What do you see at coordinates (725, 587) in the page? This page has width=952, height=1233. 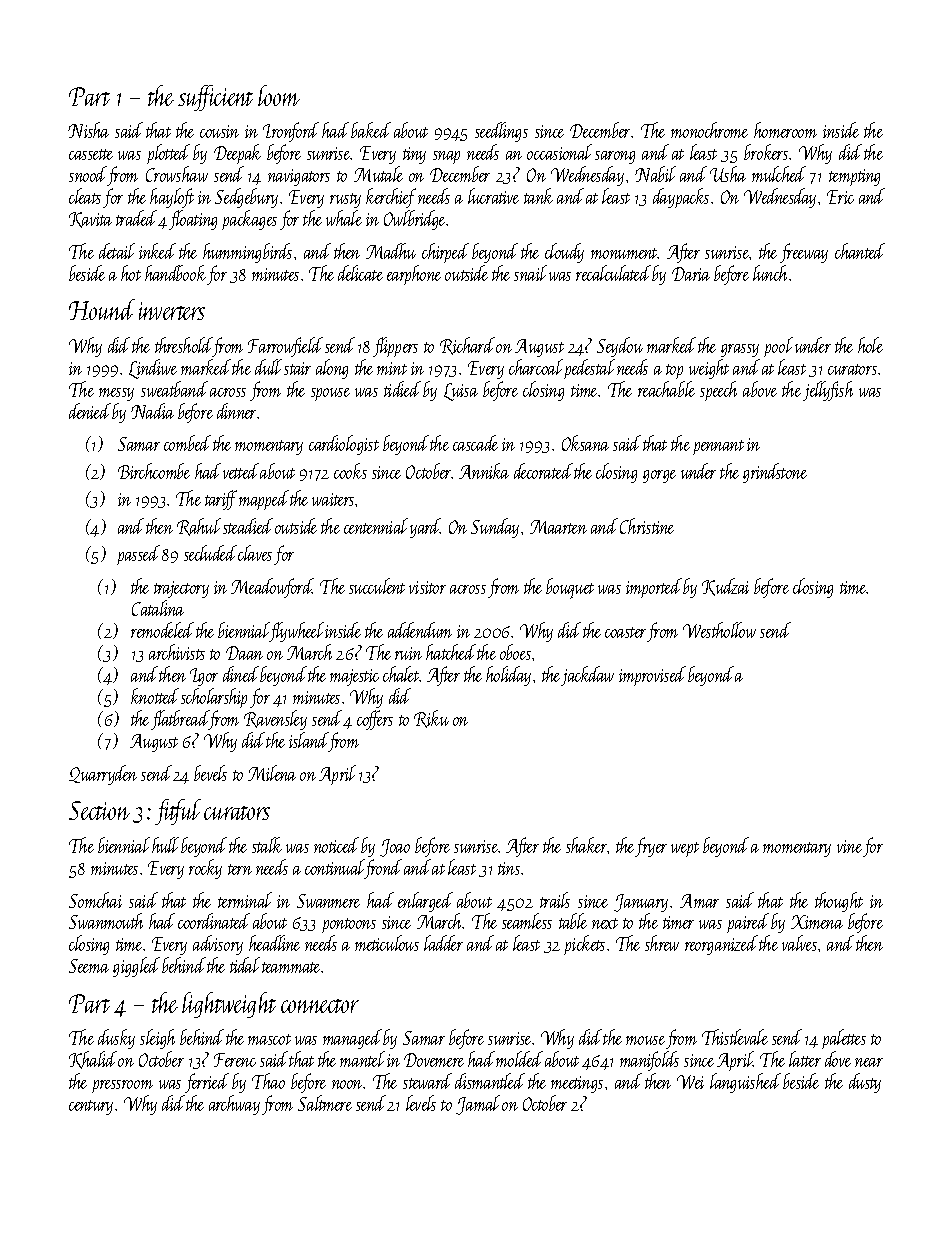 I see `Kudzai` at bounding box center [725, 587].
